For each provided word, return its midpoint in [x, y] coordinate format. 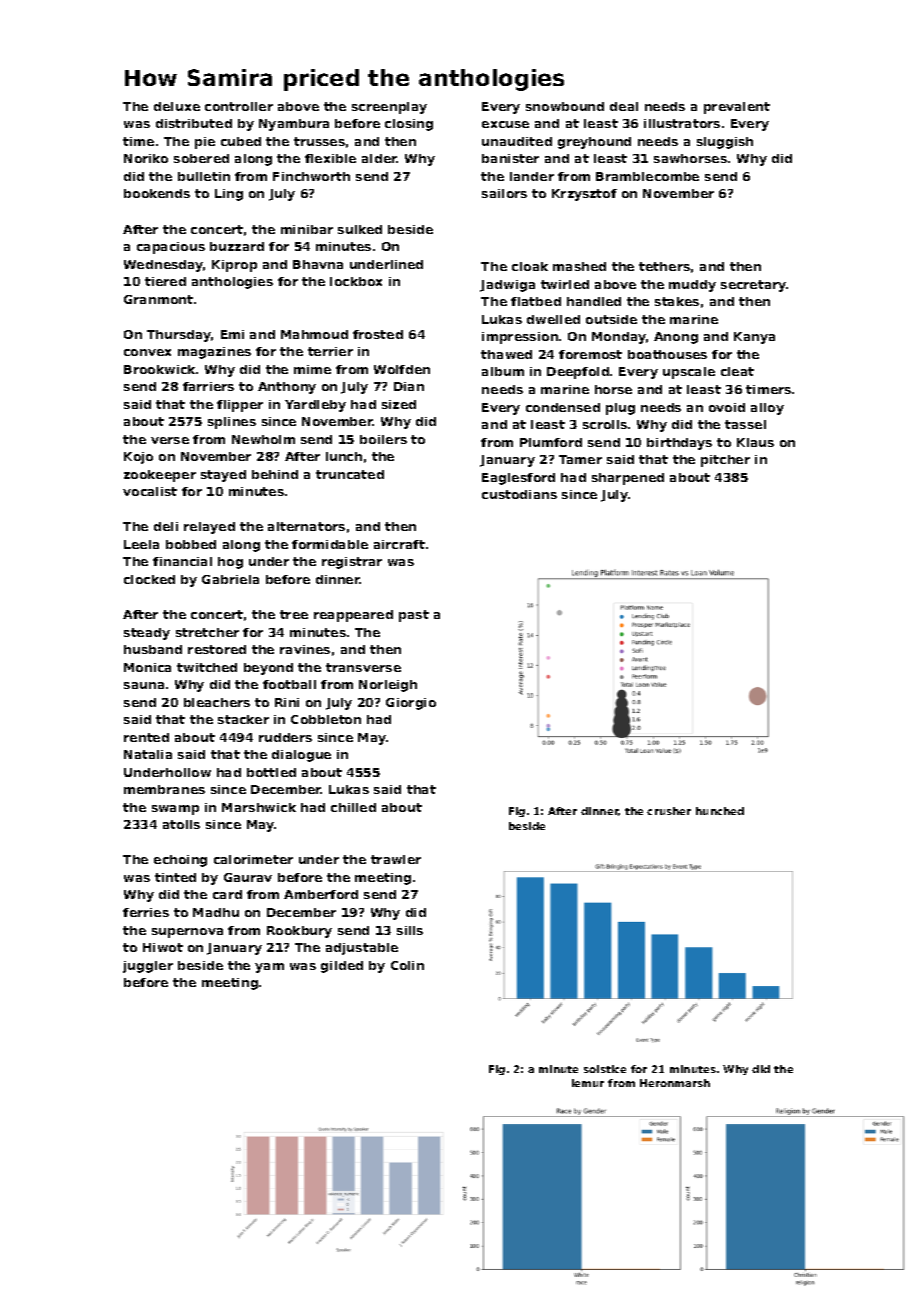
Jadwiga [507, 286]
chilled [353, 807]
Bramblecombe [647, 176]
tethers [664, 266]
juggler [148, 967]
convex [147, 352]
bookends [157, 193]
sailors [504, 193]
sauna [144, 685]
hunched [720, 811]
